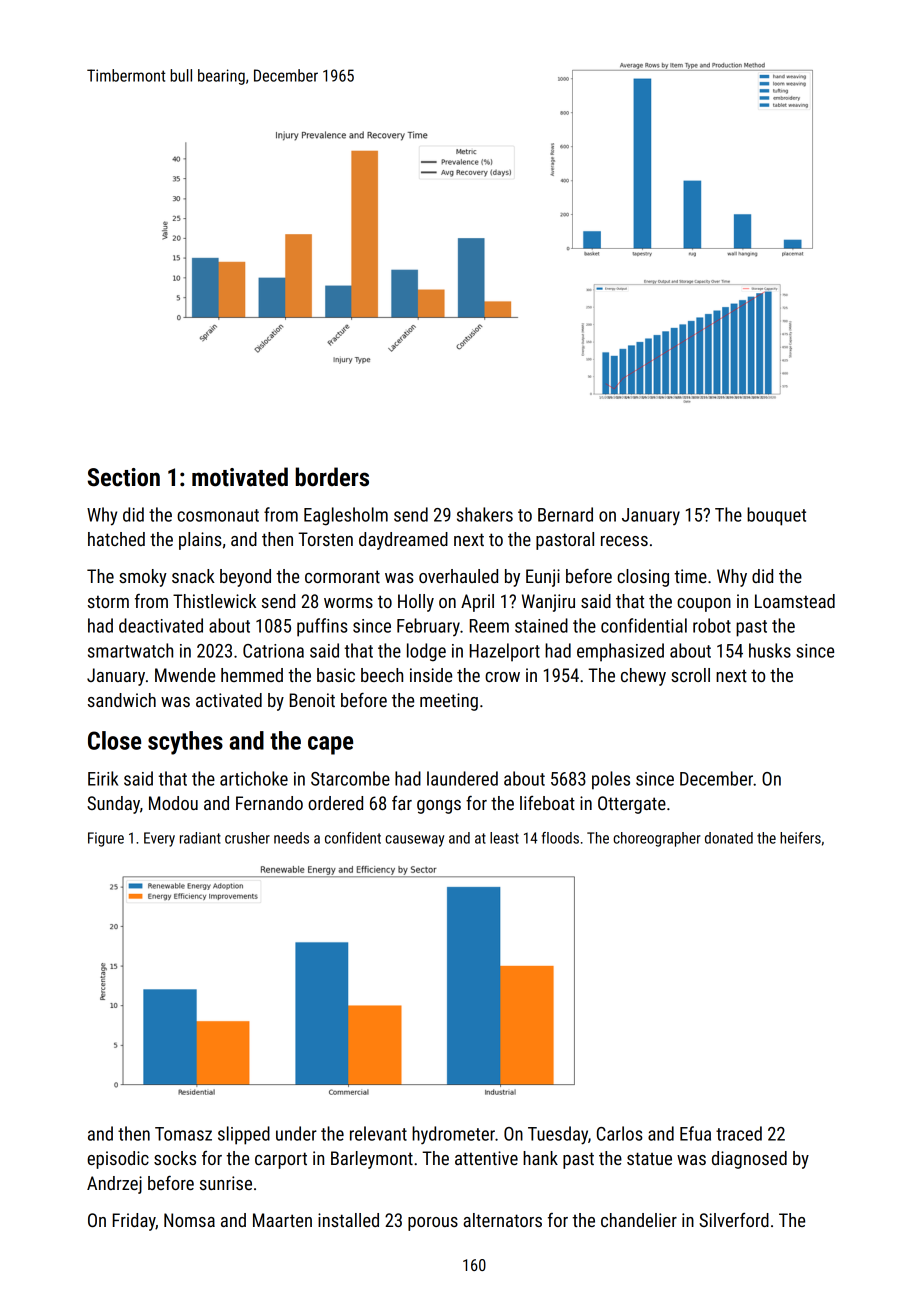  I want to click on heifers, so click(800, 838).
